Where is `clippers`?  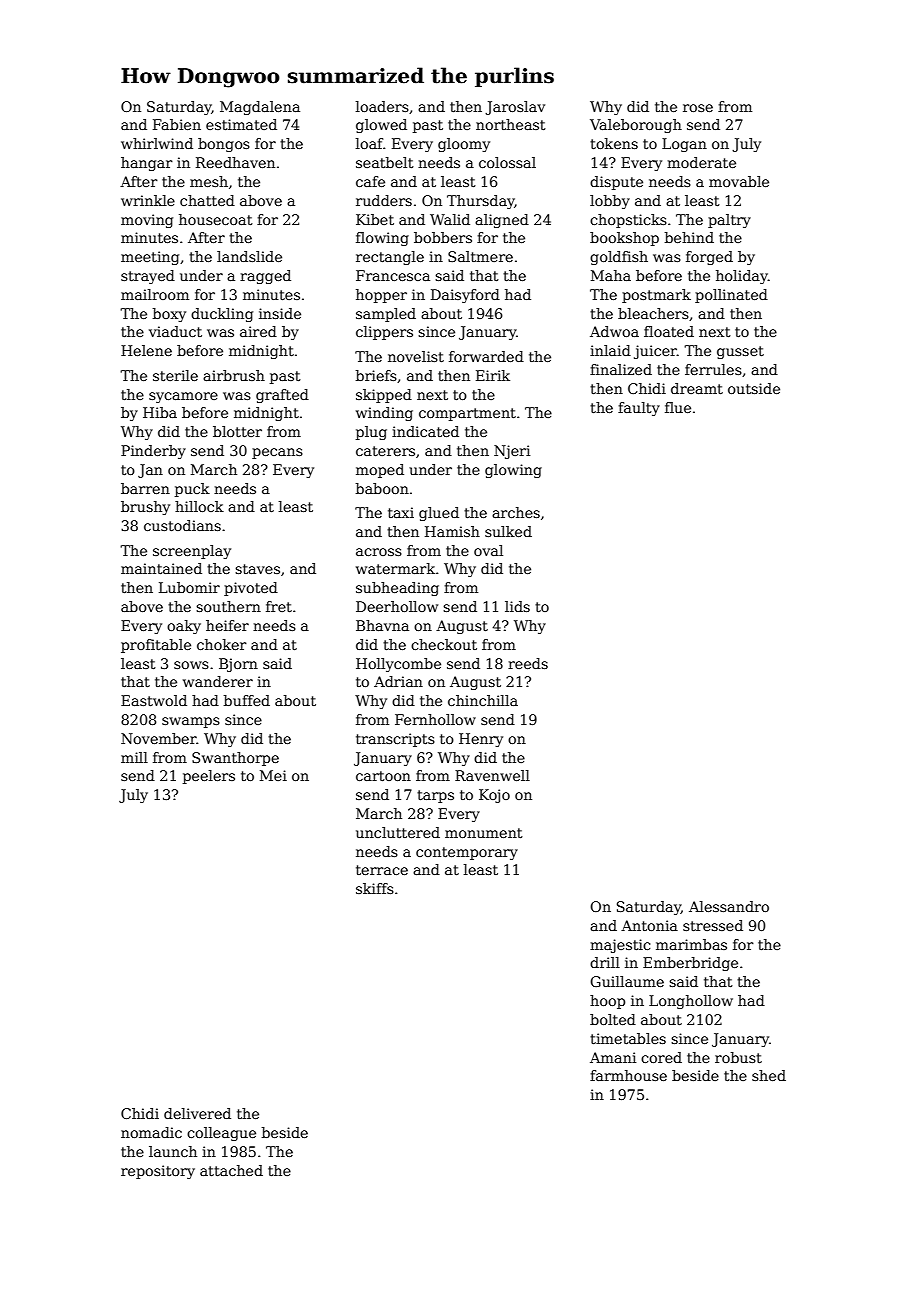
clippers is located at coordinates (384, 333).
